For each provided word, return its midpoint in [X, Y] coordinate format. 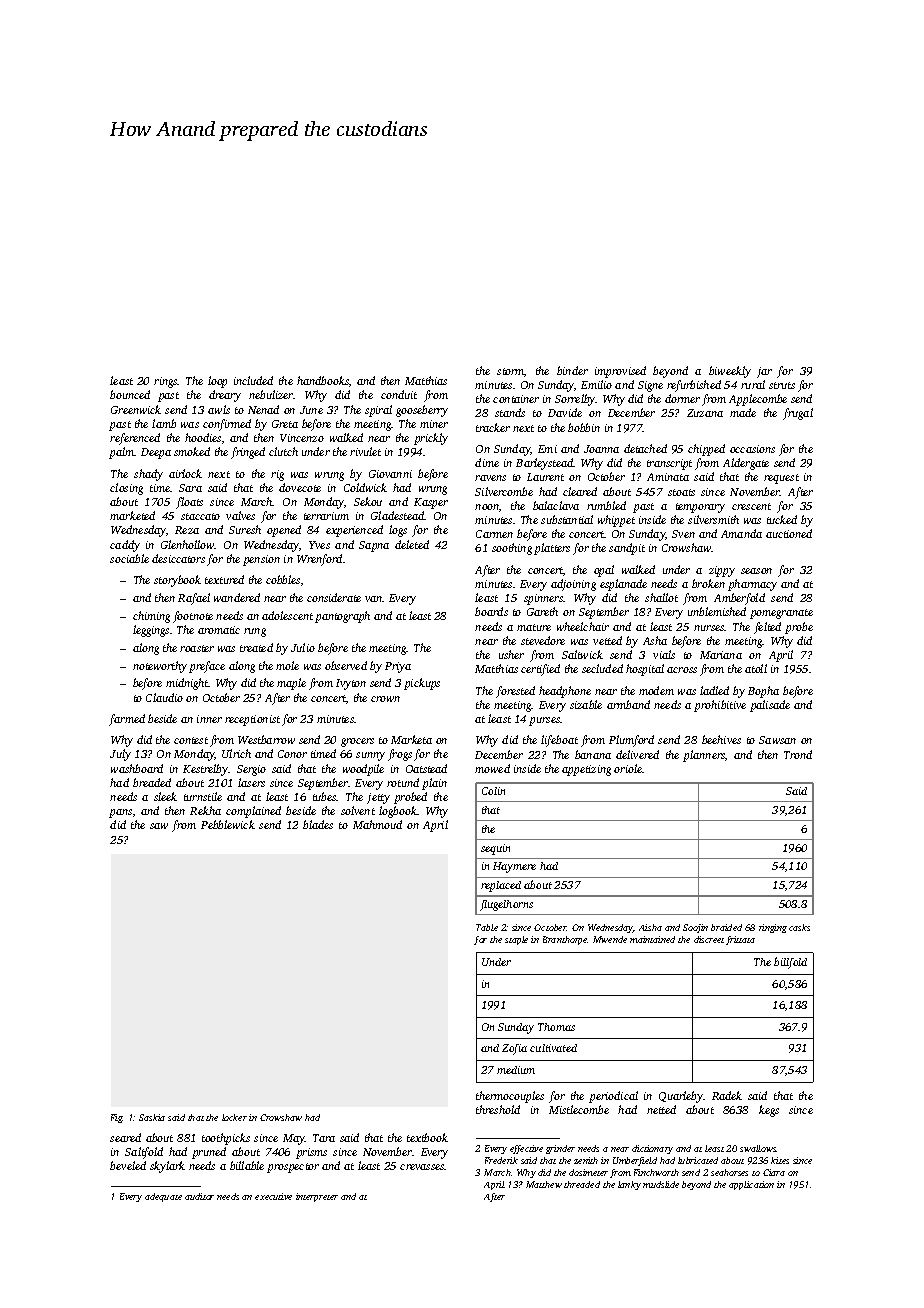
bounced [130, 394]
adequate [163, 1197]
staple [516, 940]
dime [487, 462]
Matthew [544, 1184]
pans [120, 813]
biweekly [730, 372]
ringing [773, 928]
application [751, 1185]
